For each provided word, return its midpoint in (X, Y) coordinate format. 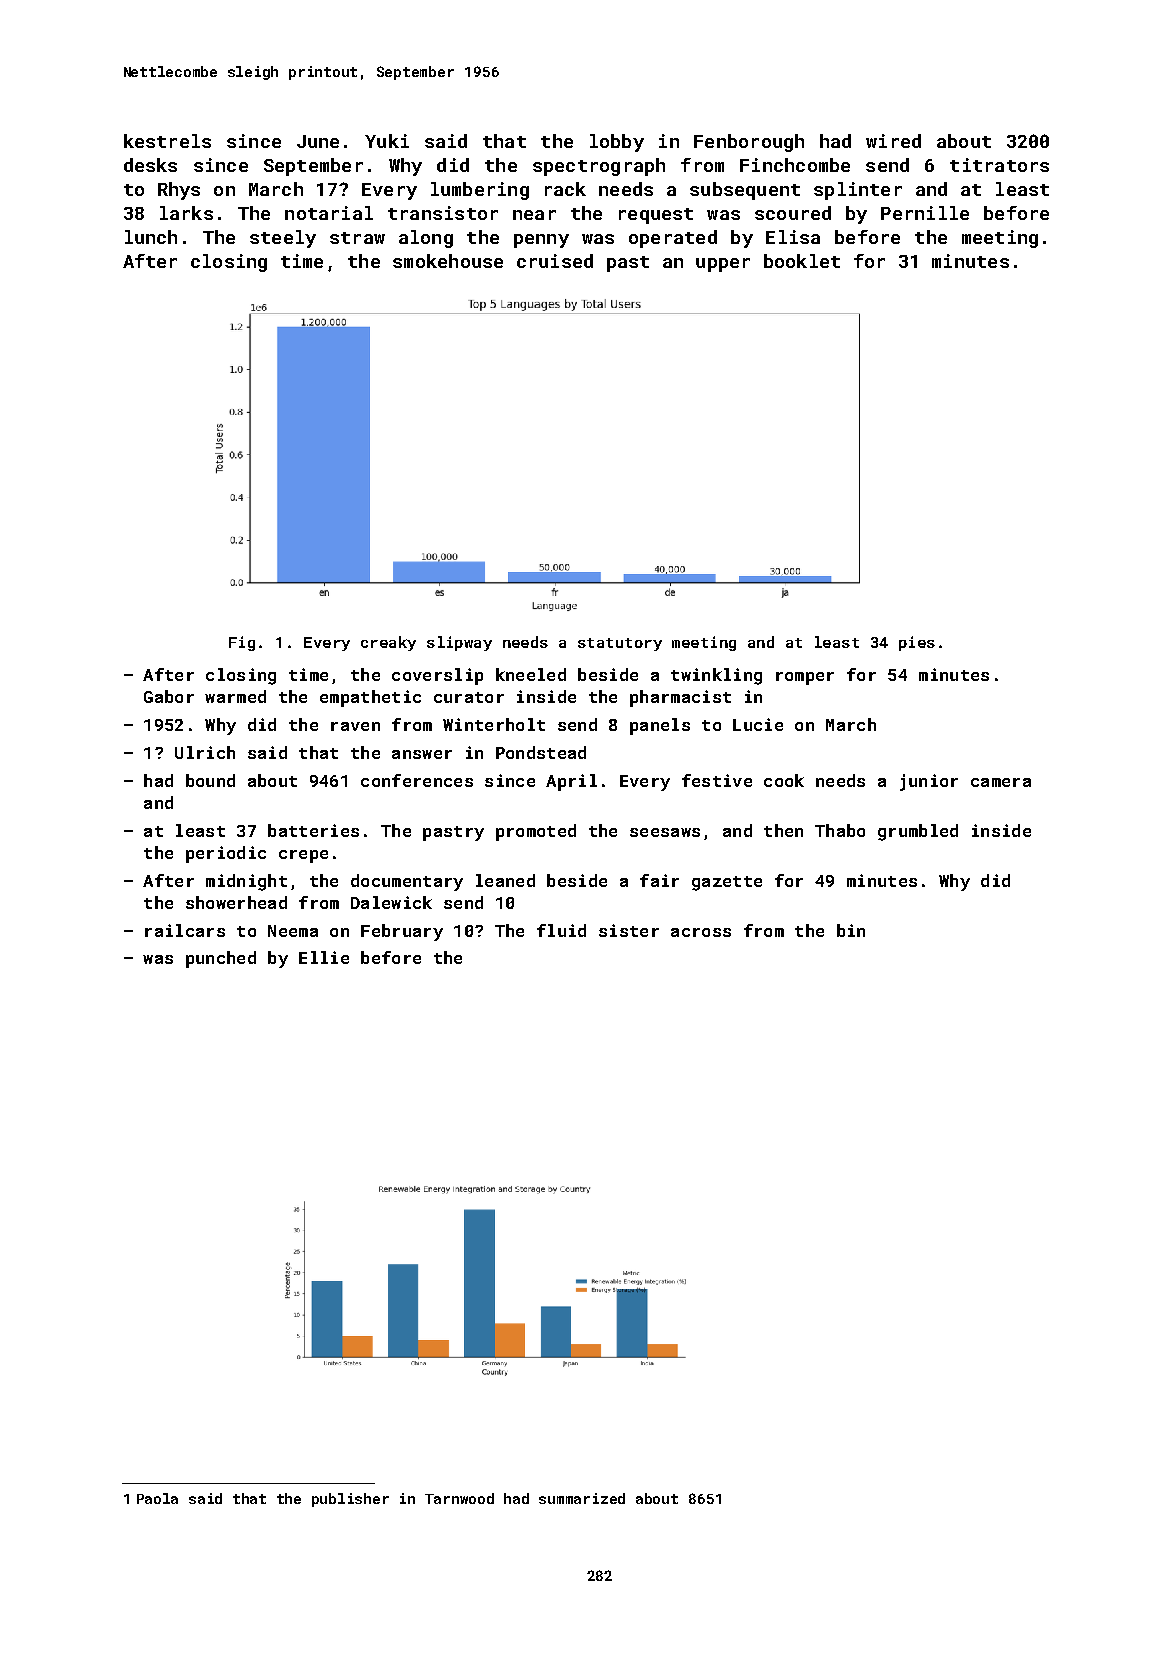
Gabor (169, 696)
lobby (617, 143)
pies (917, 643)
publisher (350, 1500)
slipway (459, 643)
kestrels (167, 141)
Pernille (925, 213)
